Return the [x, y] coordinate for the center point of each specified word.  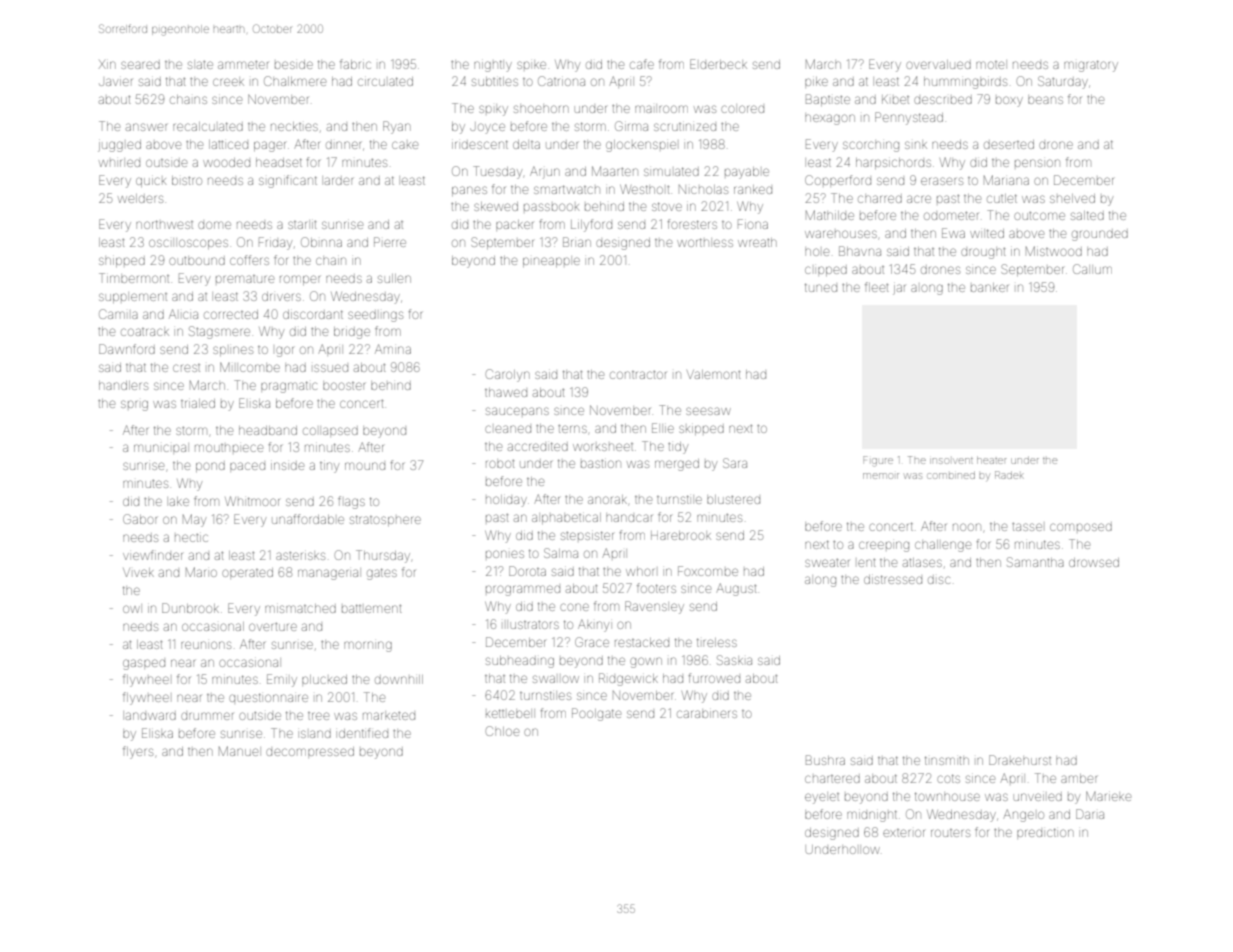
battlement [371, 608]
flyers [138, 752]
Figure [878, 461]
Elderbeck [718, 64]
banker [989, 287]
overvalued [938, 64]
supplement [133, 298]
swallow [556, 679]
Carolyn [508, 375]
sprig [134, 405]
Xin [107, 64]
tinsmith [947, 760]
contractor [638, 375]
